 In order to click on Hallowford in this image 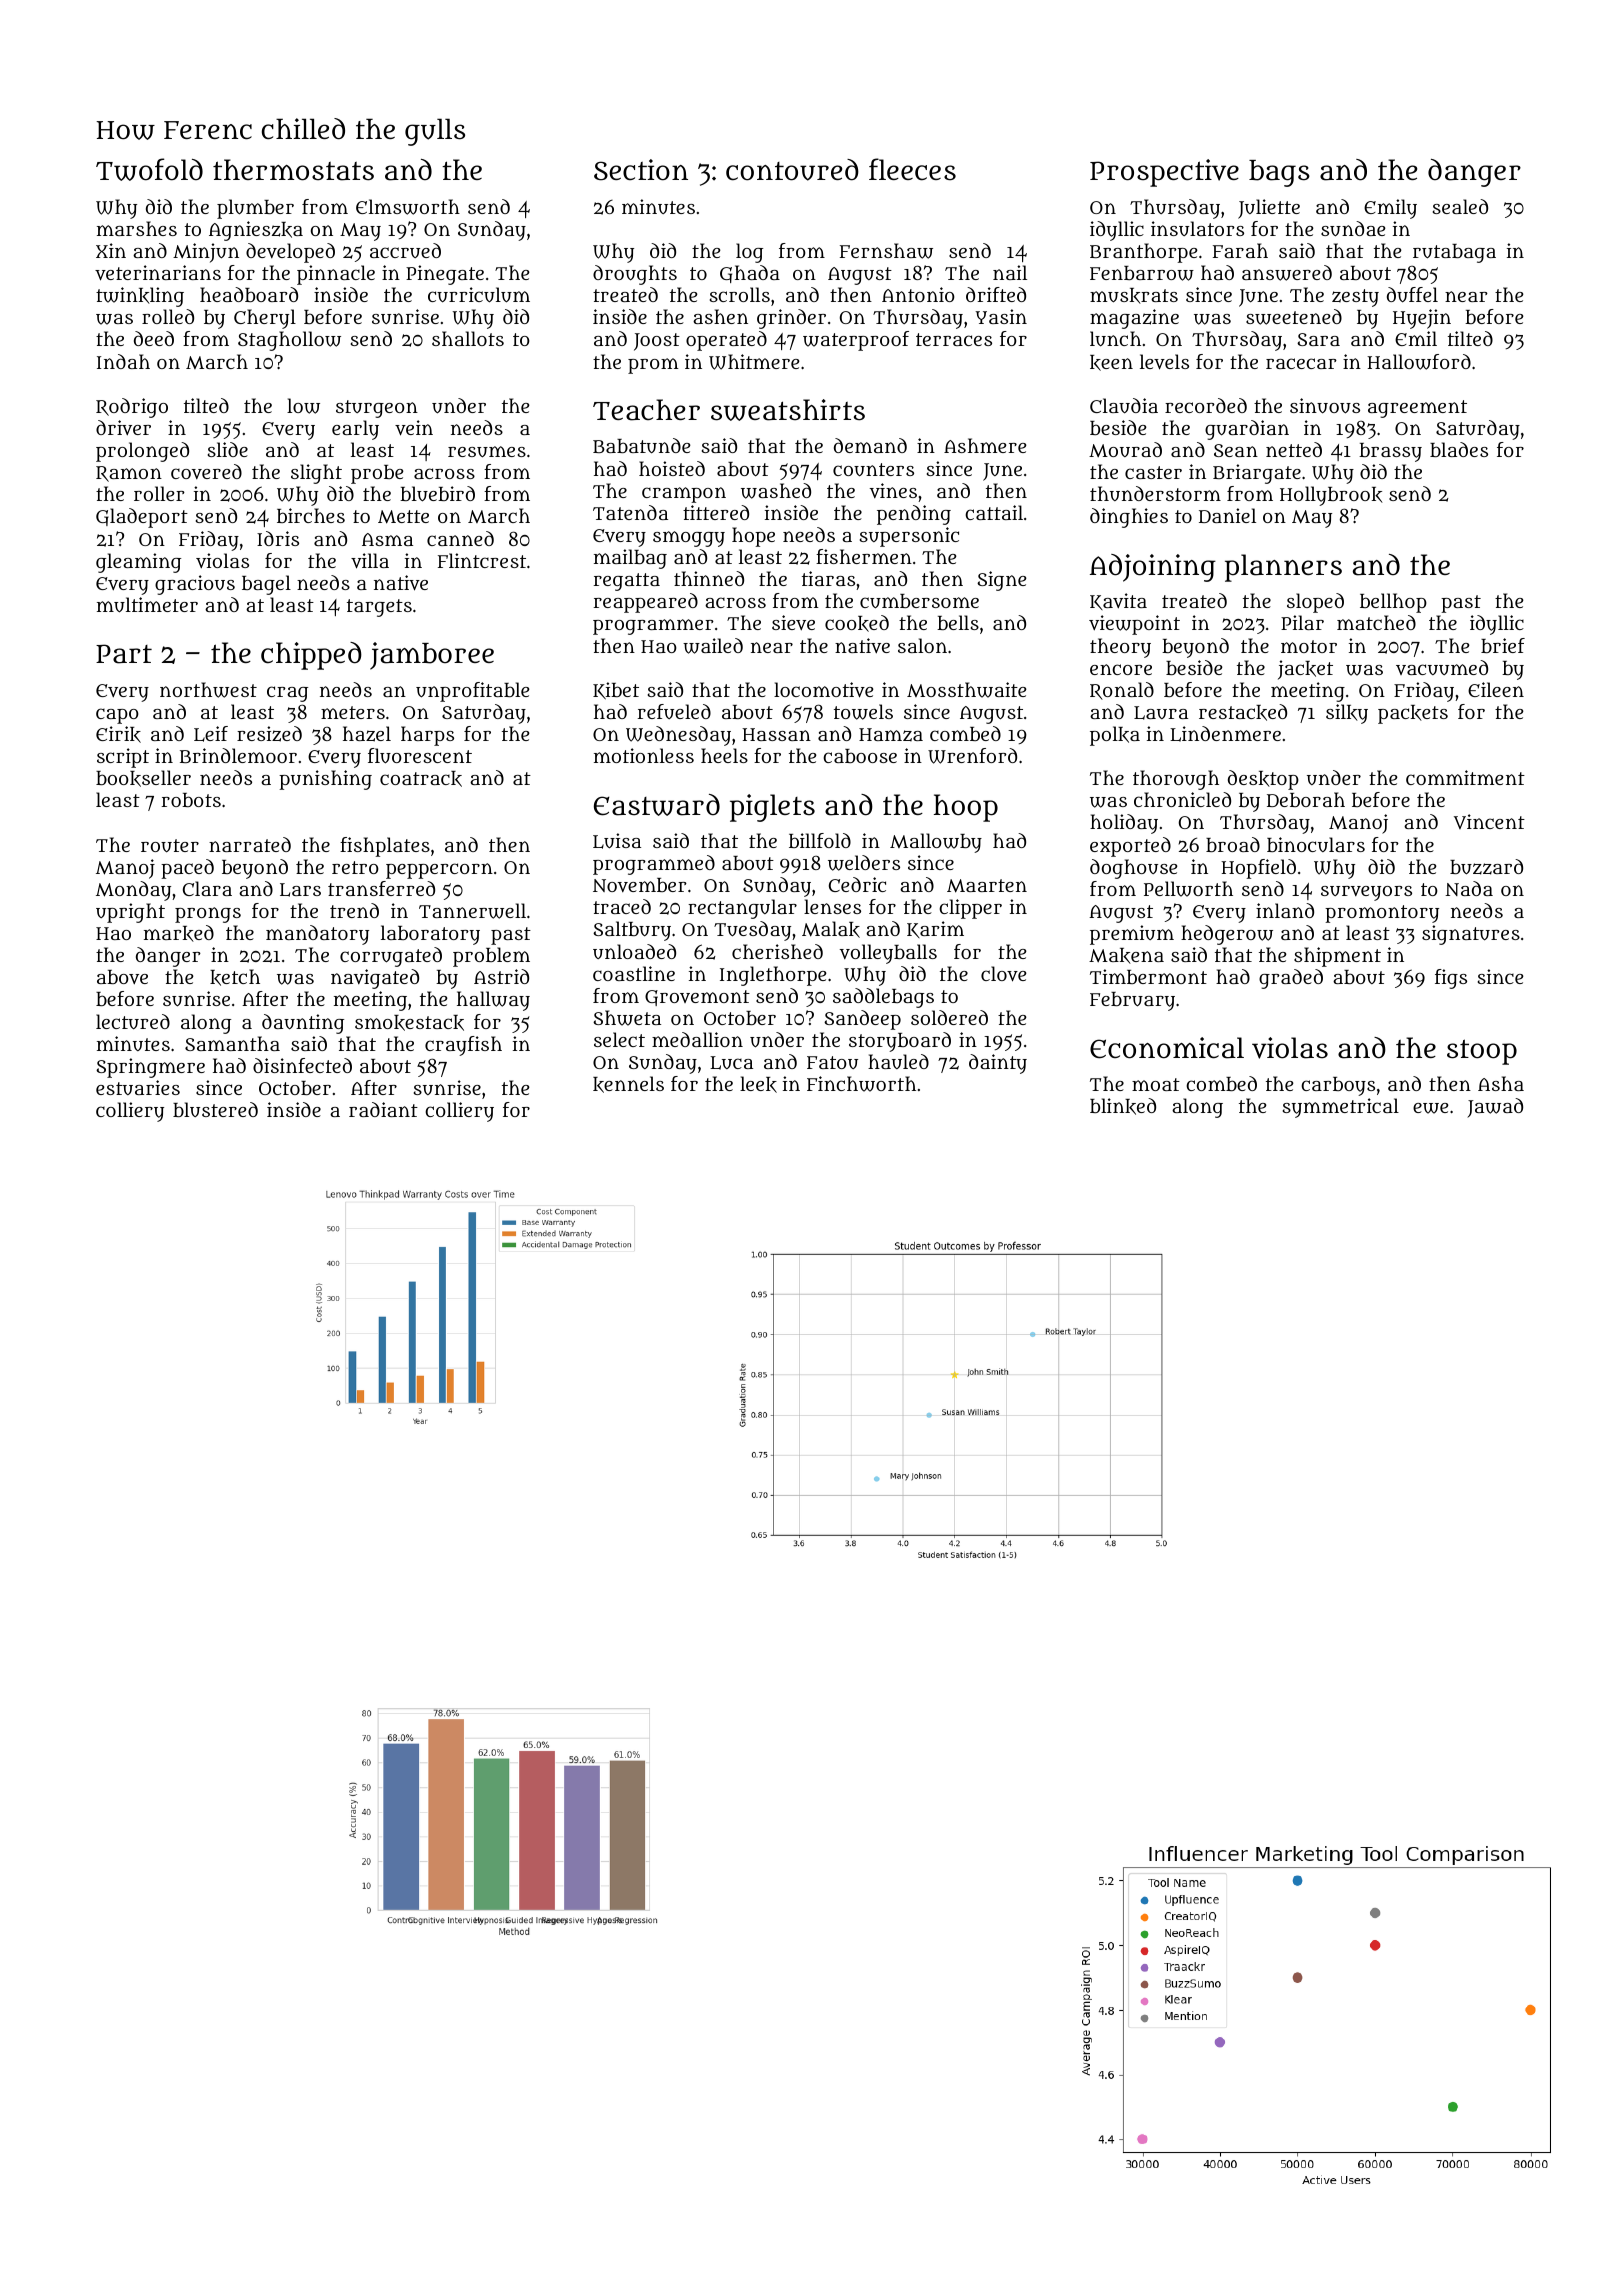, I will do `click(1419, 362)`.
